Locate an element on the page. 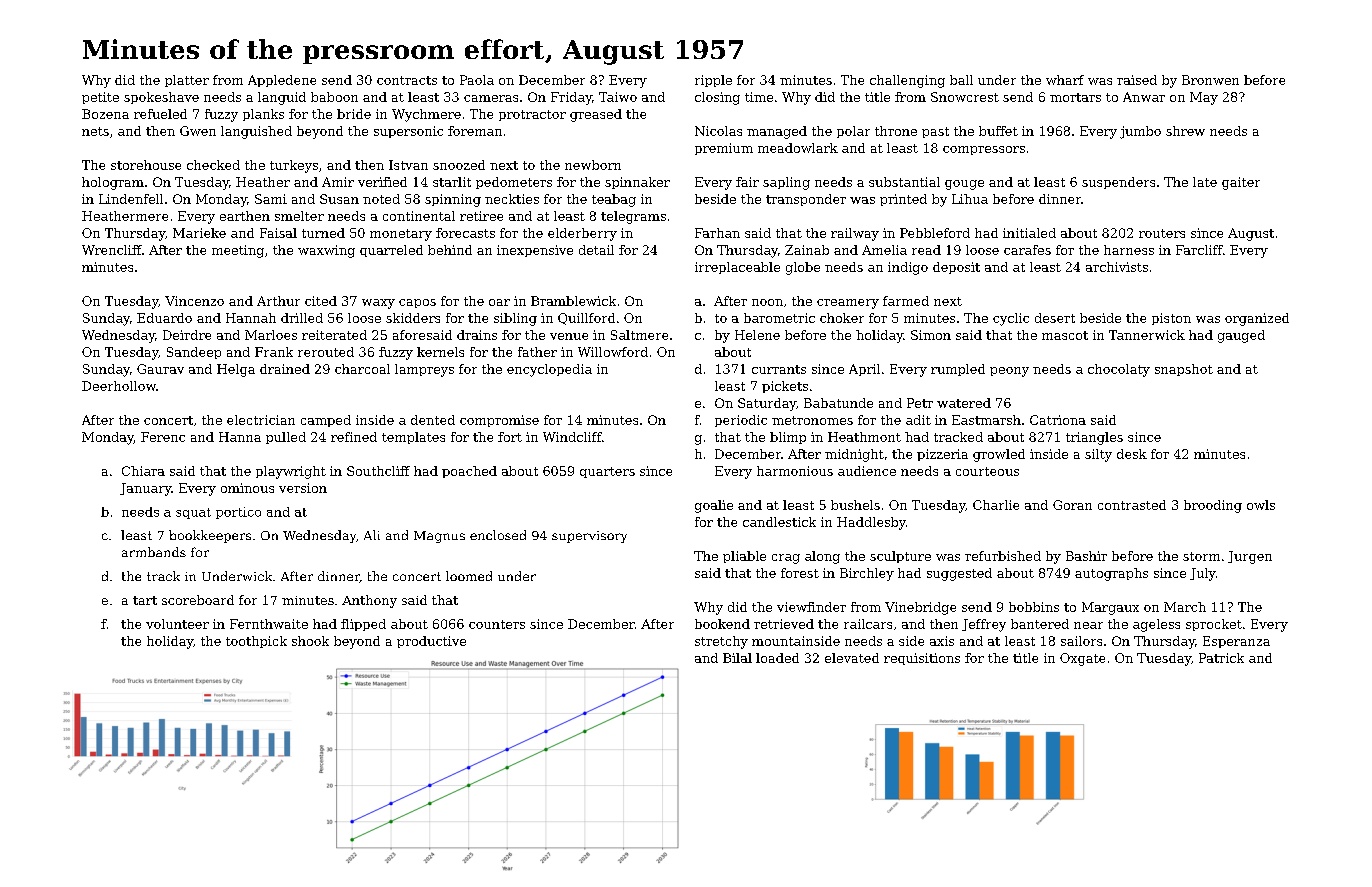  storm is located at coordinates (1201, 556).
